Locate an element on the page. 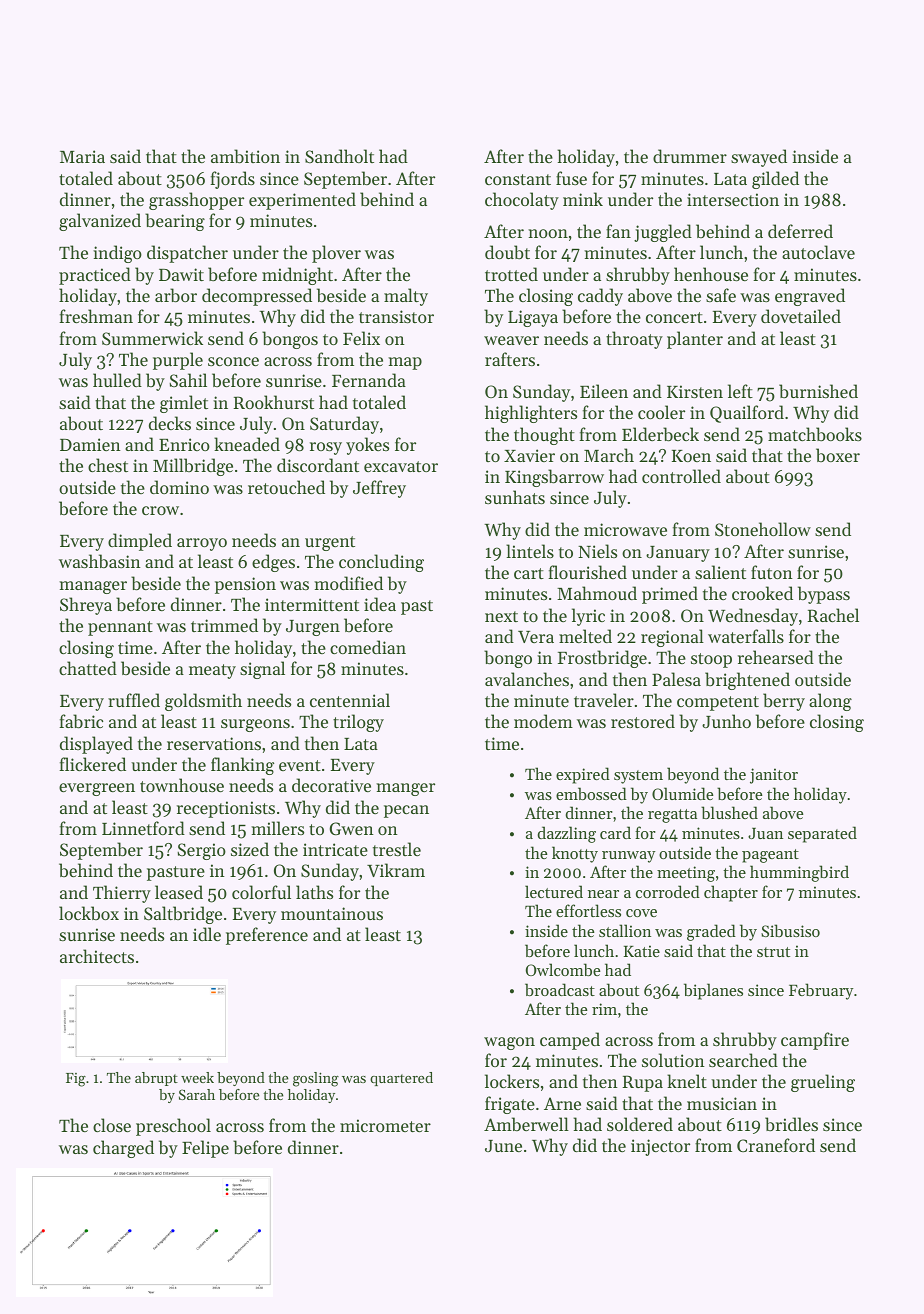  charged is located at coordinates (123, 1149).
